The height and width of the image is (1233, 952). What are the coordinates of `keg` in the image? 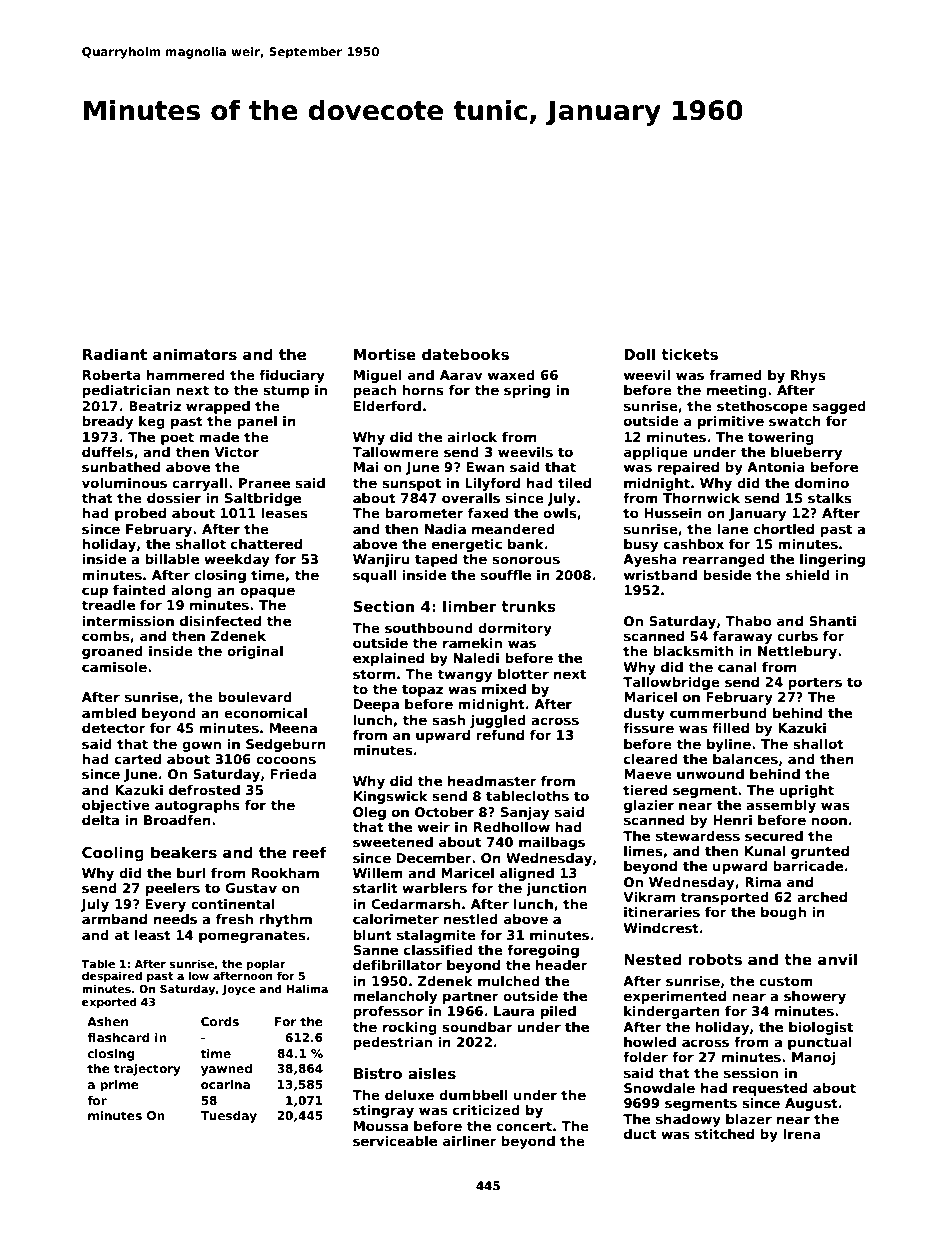 It's located at (152, 422).
